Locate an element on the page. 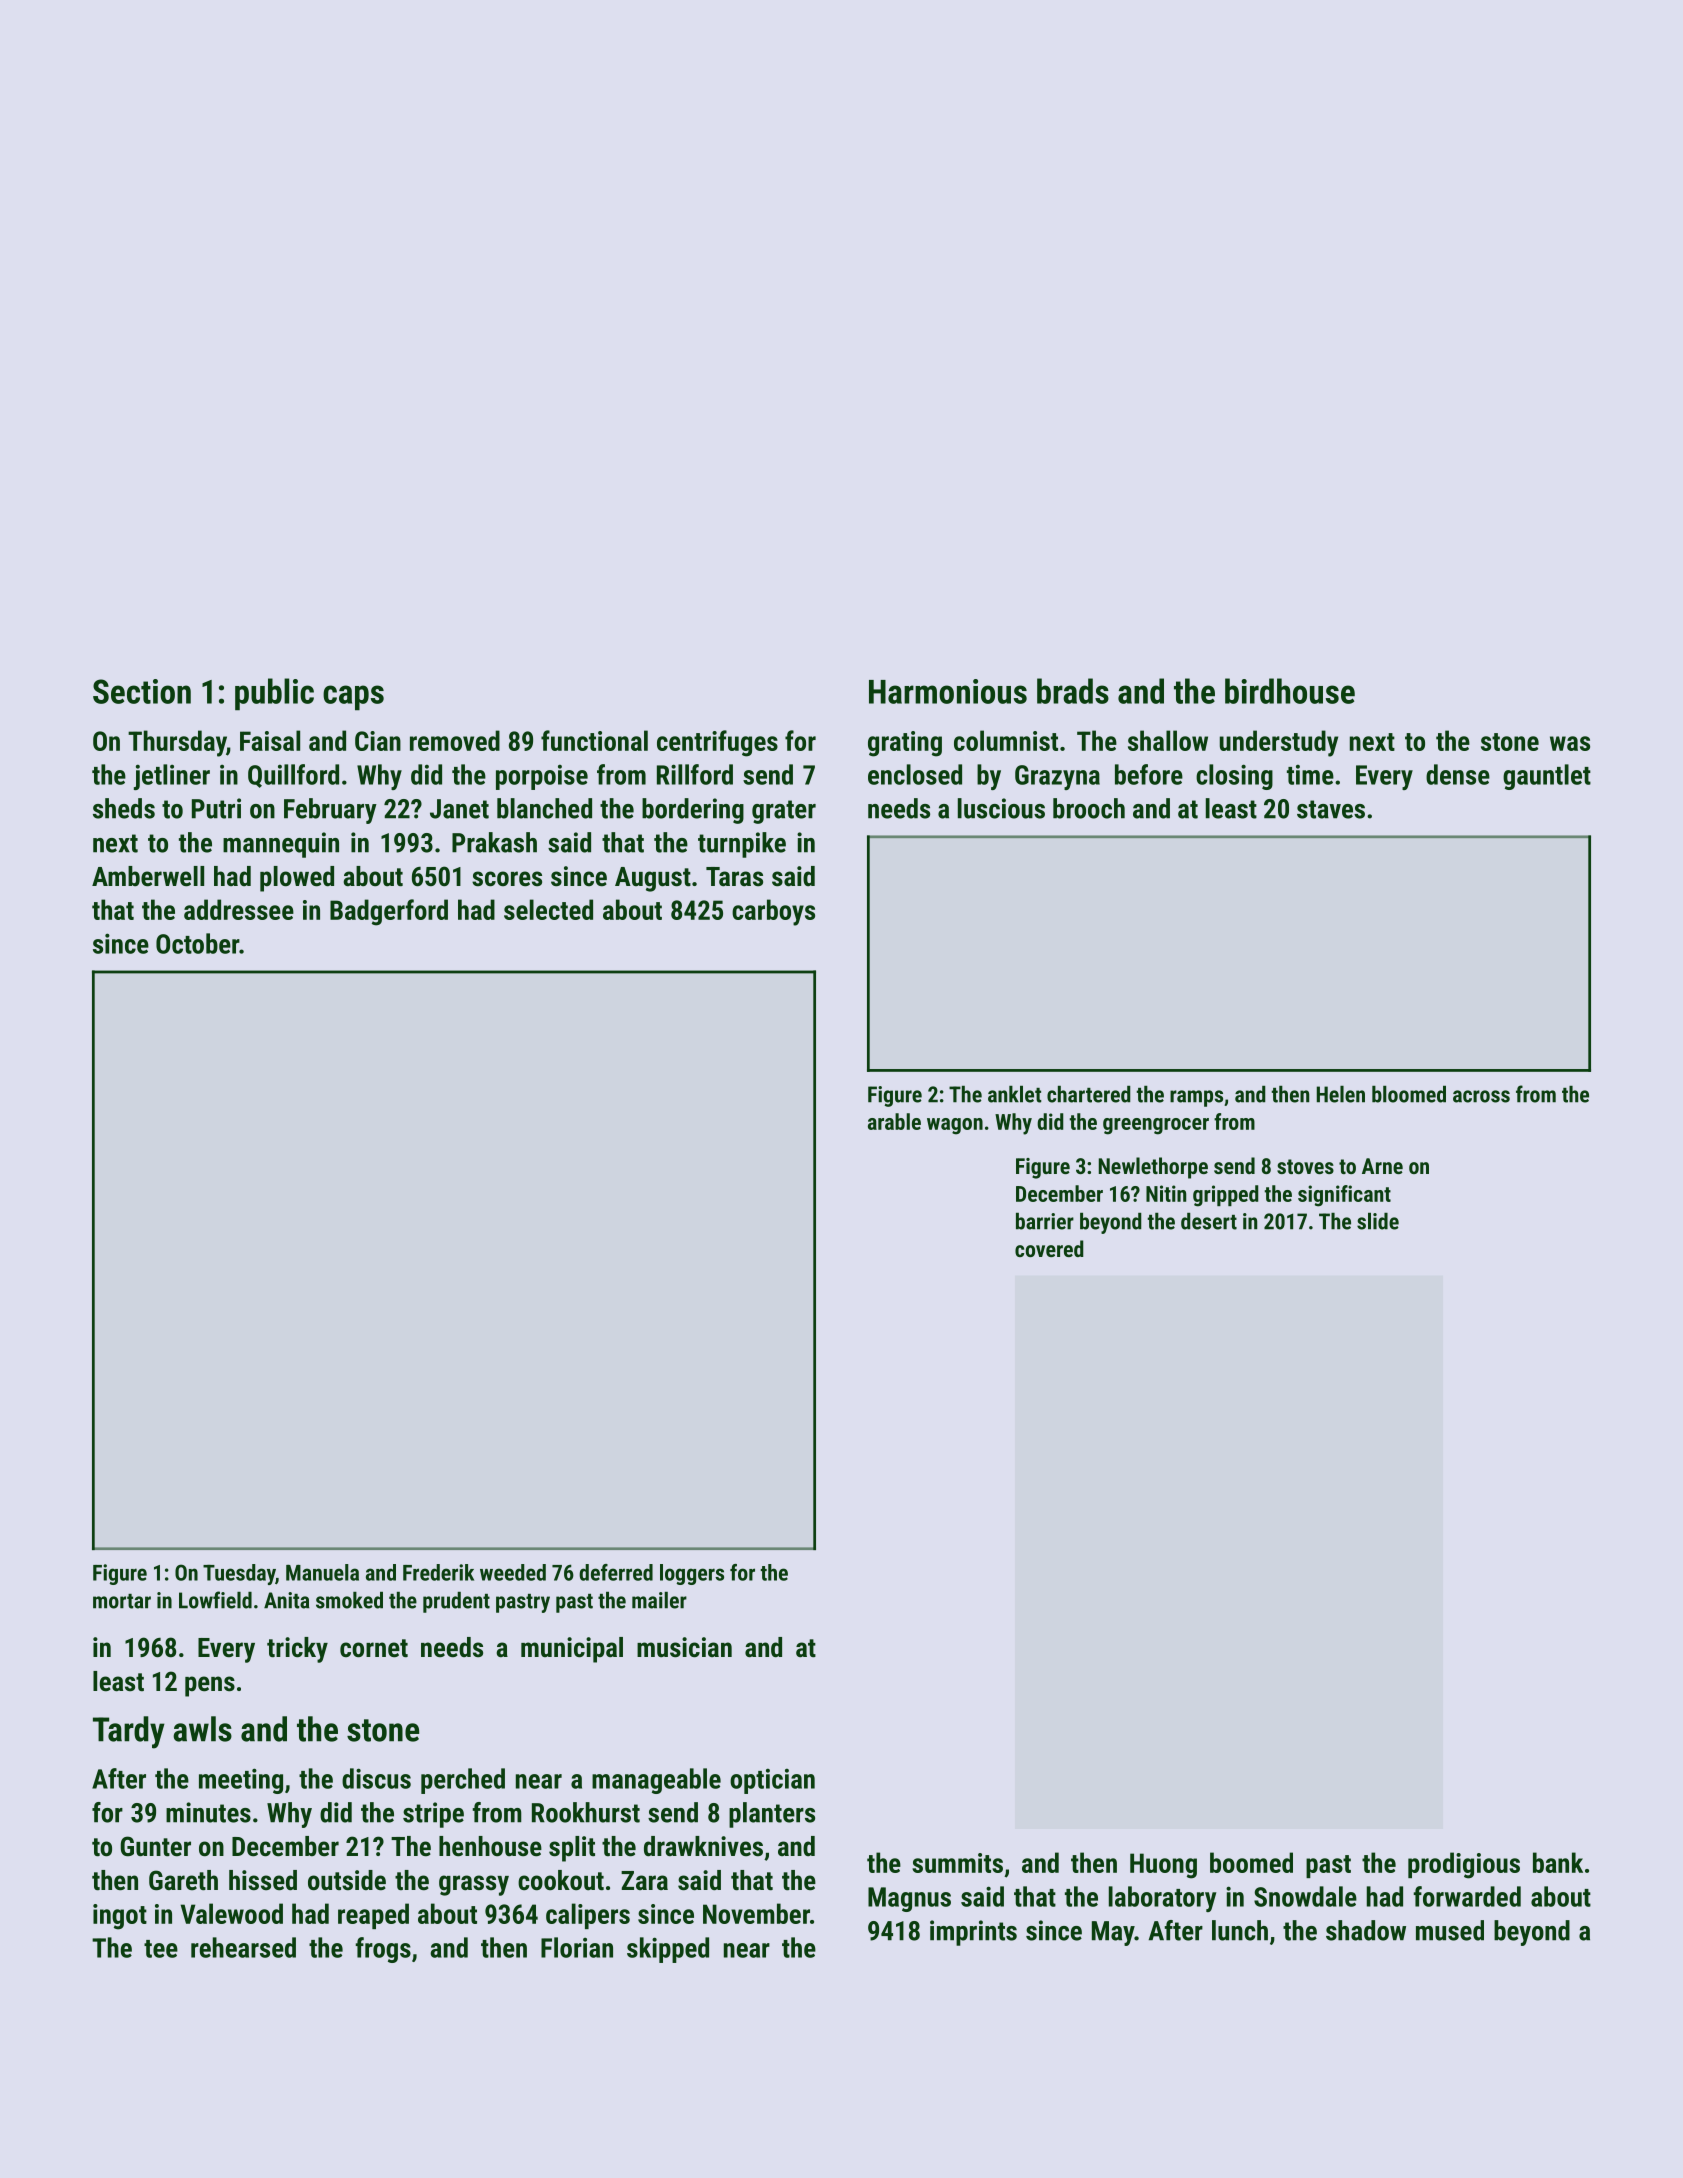 The height and width of the page is (2178, 1683). deferred is located at coordinates (616, 1572).
